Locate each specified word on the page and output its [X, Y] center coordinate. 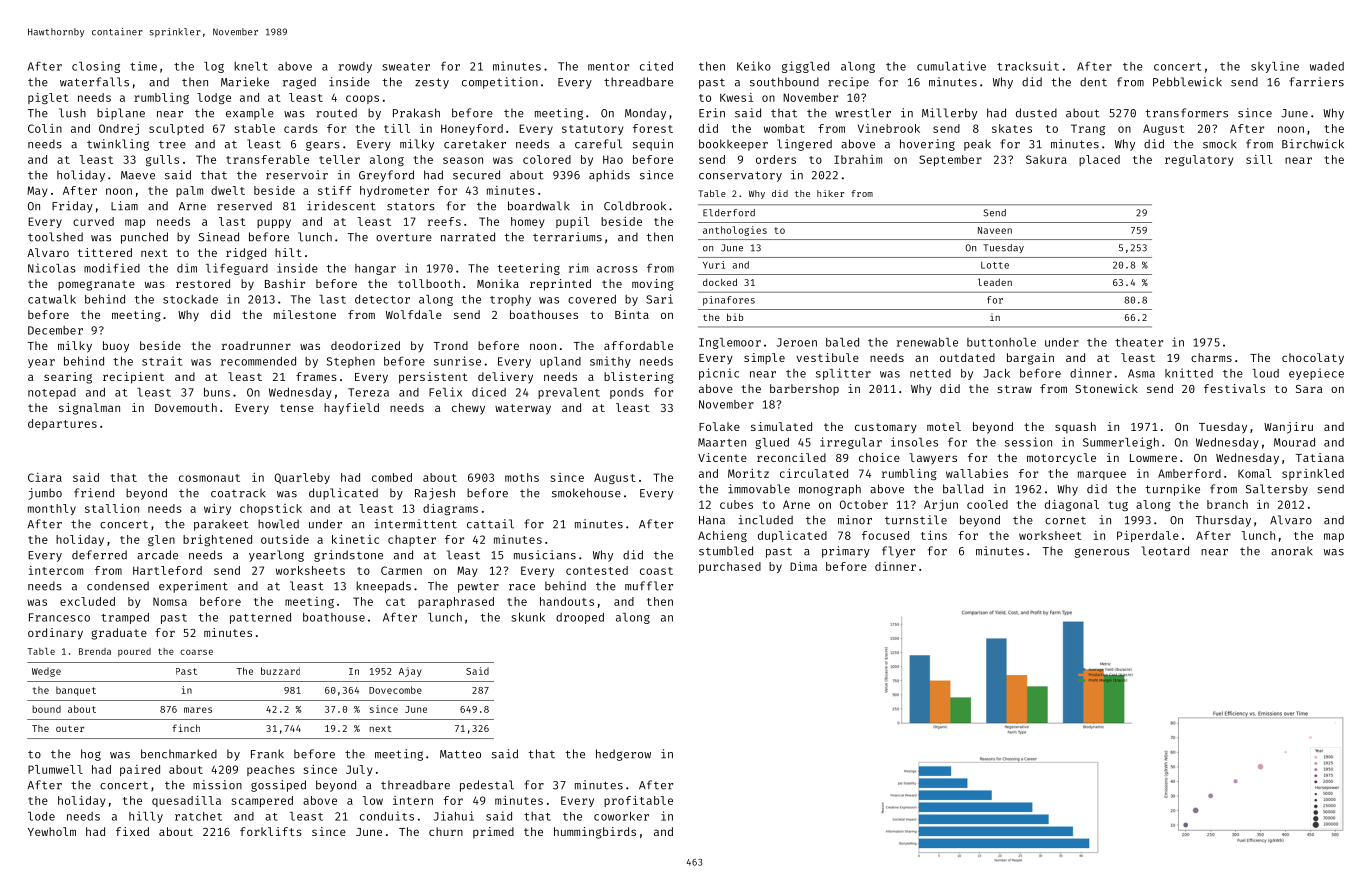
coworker [621, 816]
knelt [251, 66]
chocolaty [1313, 359]
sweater [406, 67]
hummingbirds [595, 833]
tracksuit [1028, 66]
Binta [632, 314]
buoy [116, 347]
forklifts [271, 831]
